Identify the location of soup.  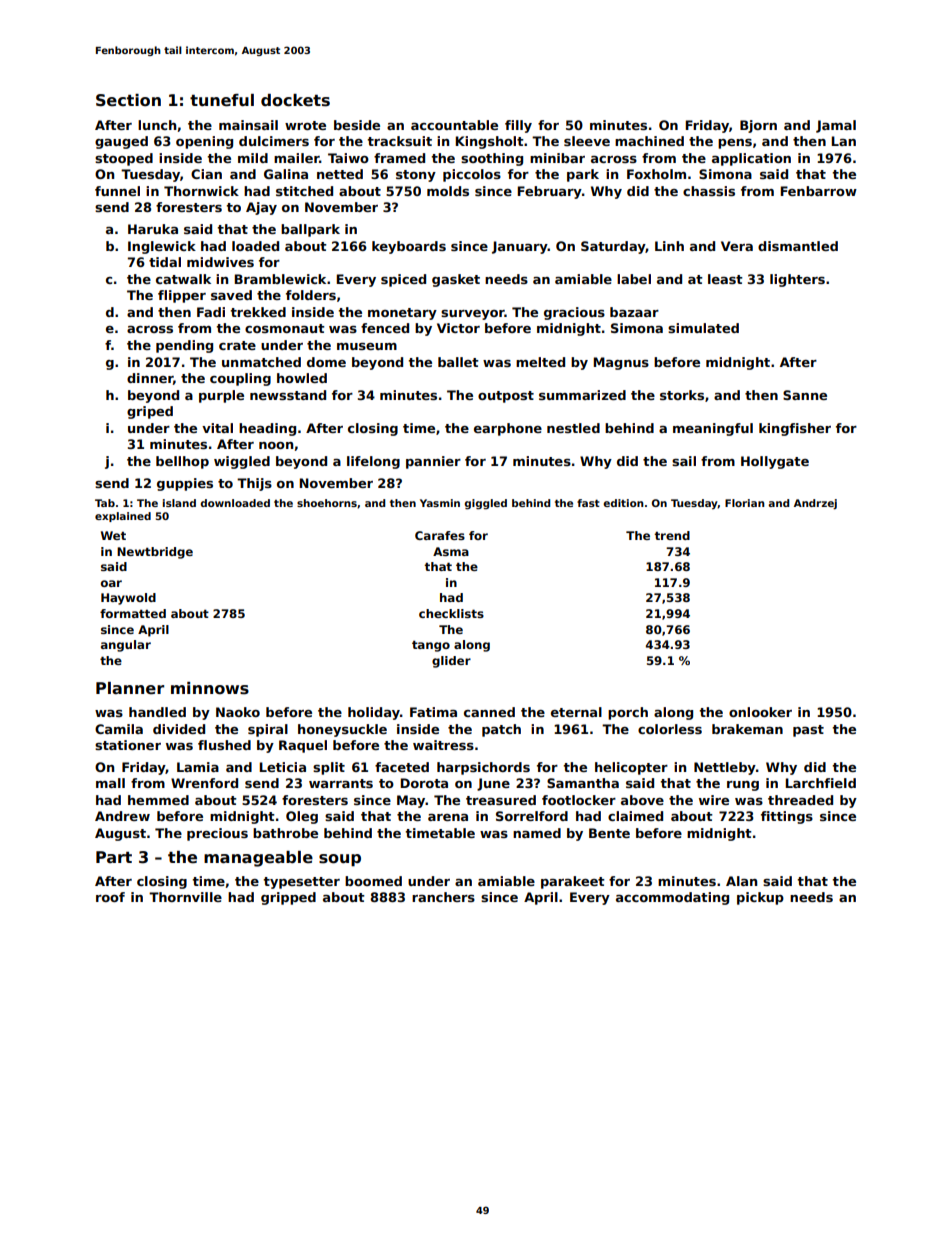
(340, 860).
